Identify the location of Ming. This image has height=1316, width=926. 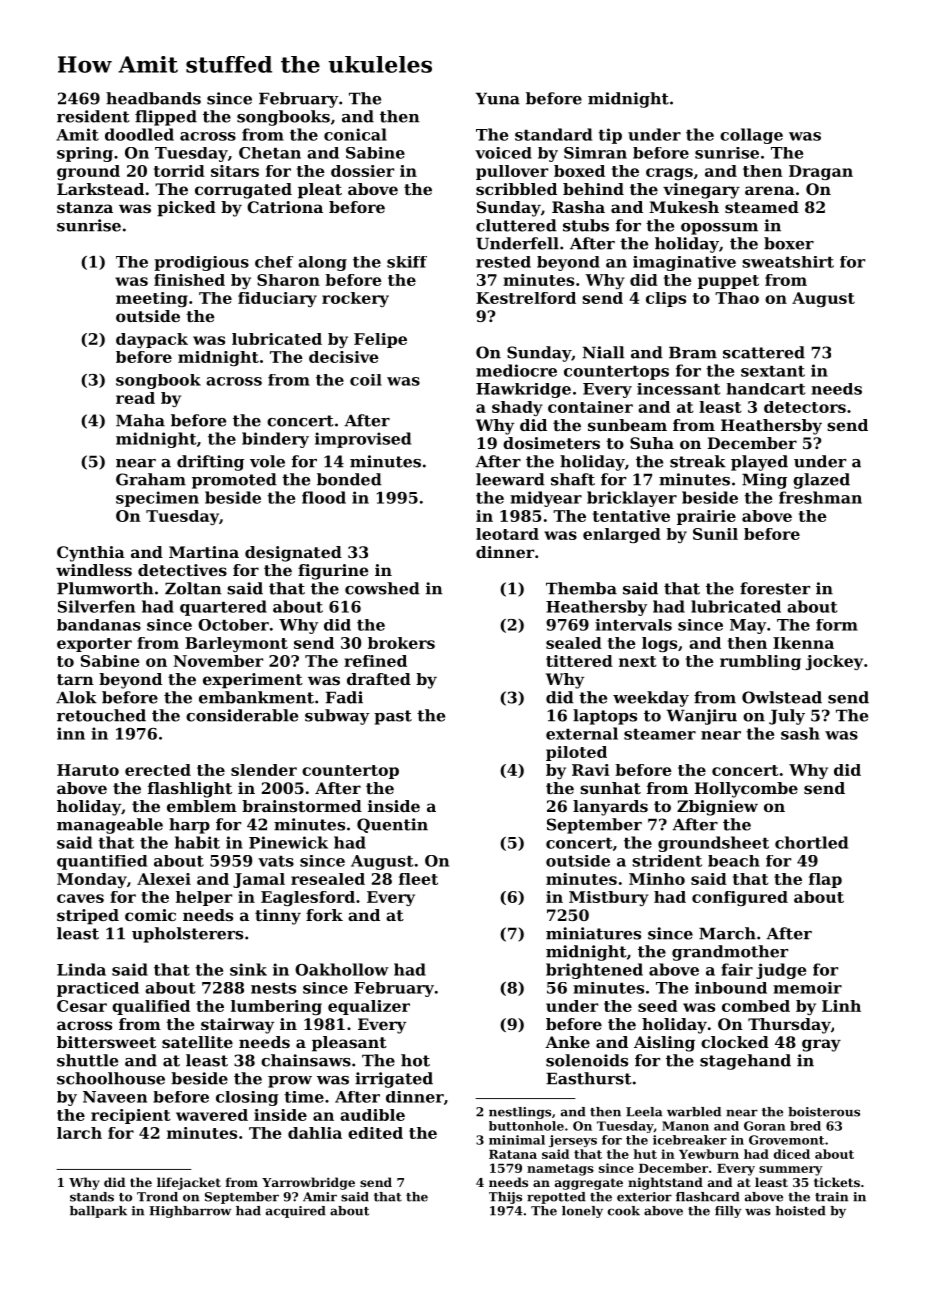
(764, 481).
